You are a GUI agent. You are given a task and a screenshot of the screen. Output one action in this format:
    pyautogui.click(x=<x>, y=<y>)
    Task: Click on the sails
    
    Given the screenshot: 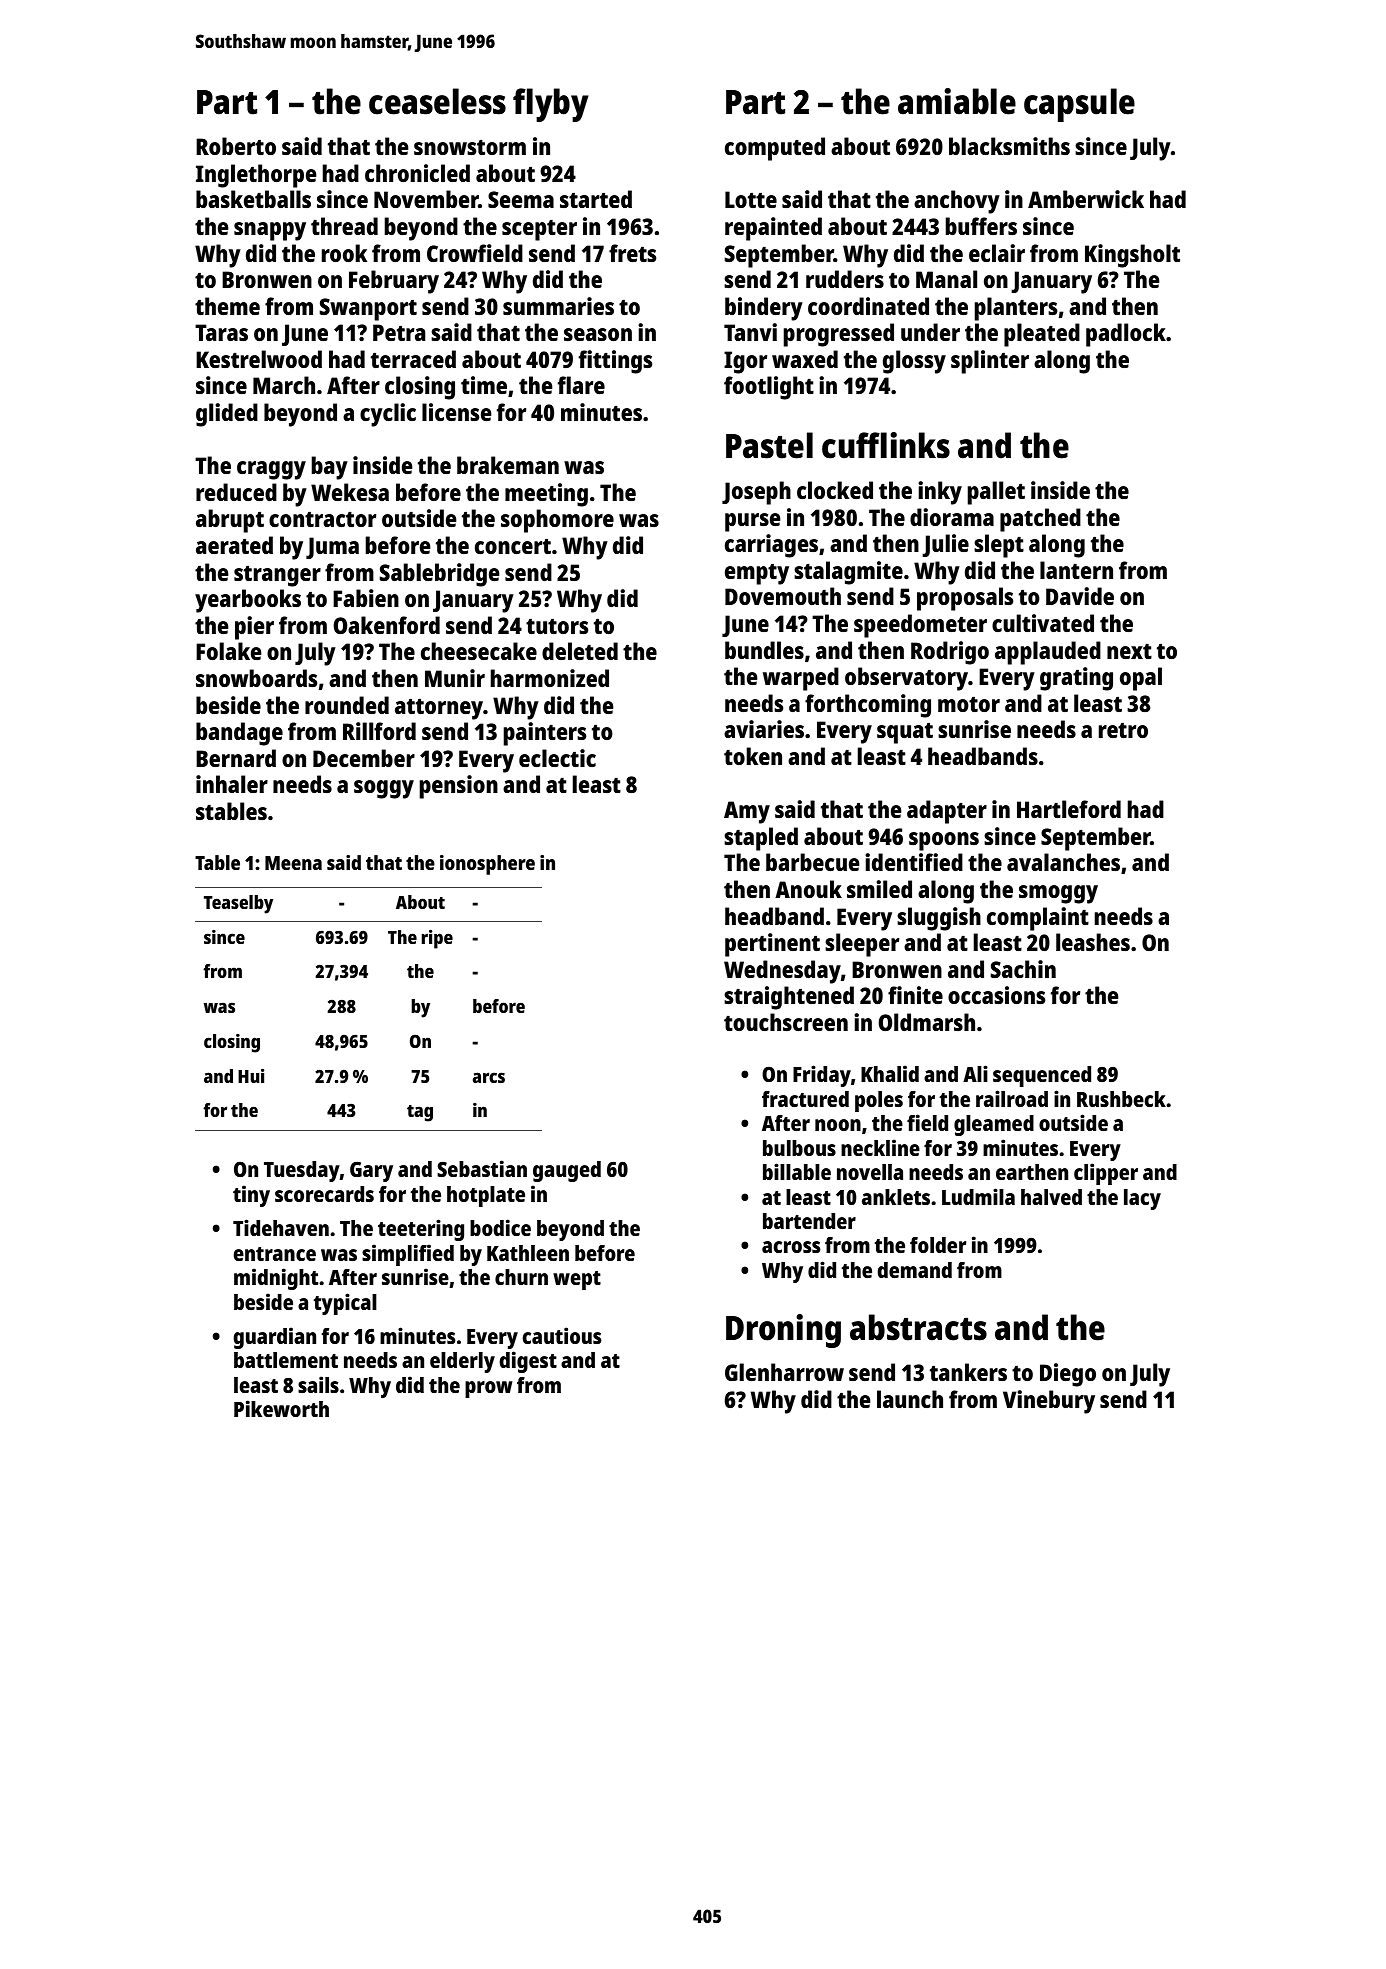 What is the action you would take?
    pyautogui.click(x=318, y=1384)
